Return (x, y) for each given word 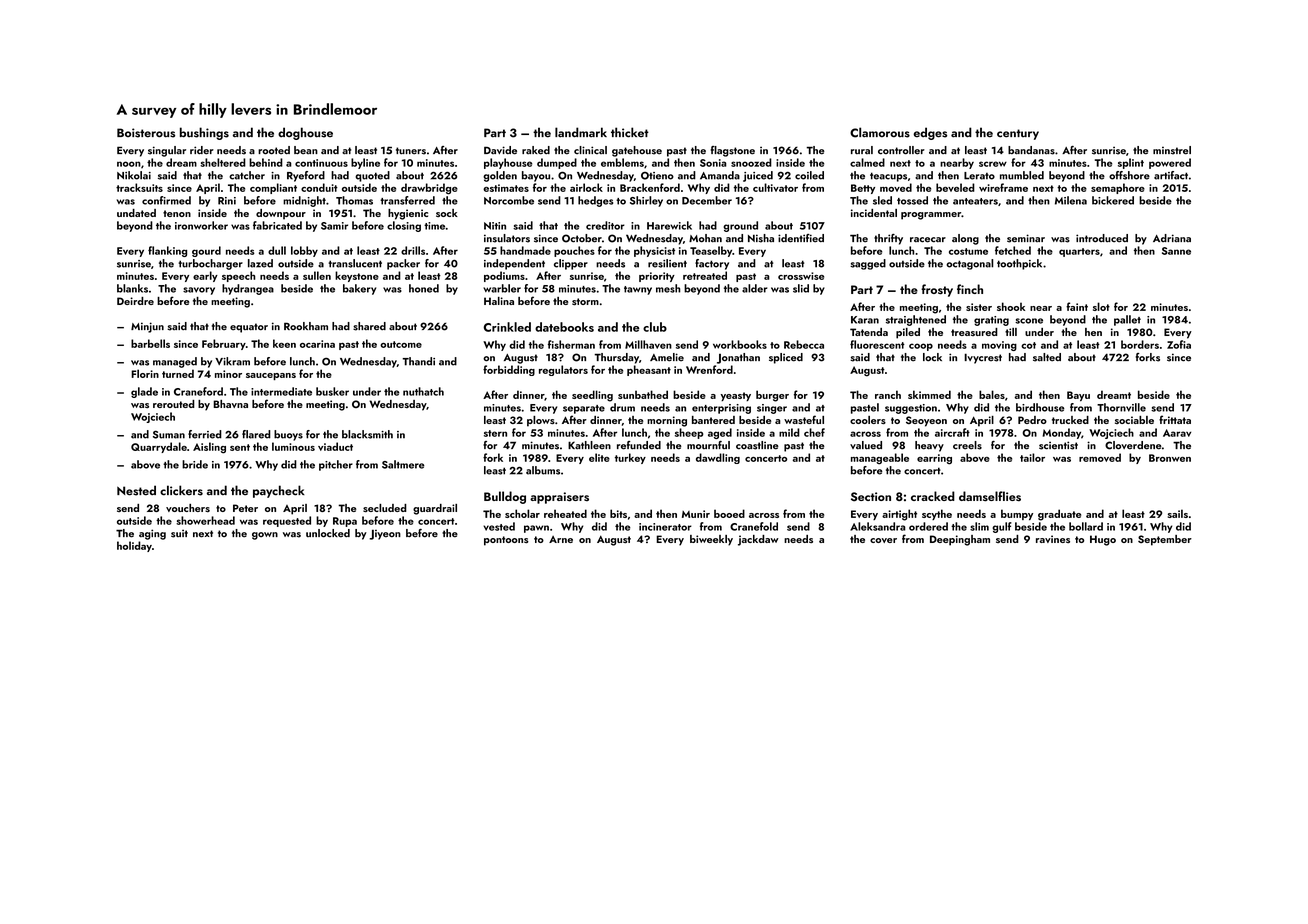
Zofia (1179, 344)
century (1018, 134)
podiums (504, 276)
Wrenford (709, 369)
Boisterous (146, 133)
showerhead (205, 520)
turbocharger (210, 264)
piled (908, 333)
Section (871, 497)
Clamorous (880, 132)
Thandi (418, 361)
